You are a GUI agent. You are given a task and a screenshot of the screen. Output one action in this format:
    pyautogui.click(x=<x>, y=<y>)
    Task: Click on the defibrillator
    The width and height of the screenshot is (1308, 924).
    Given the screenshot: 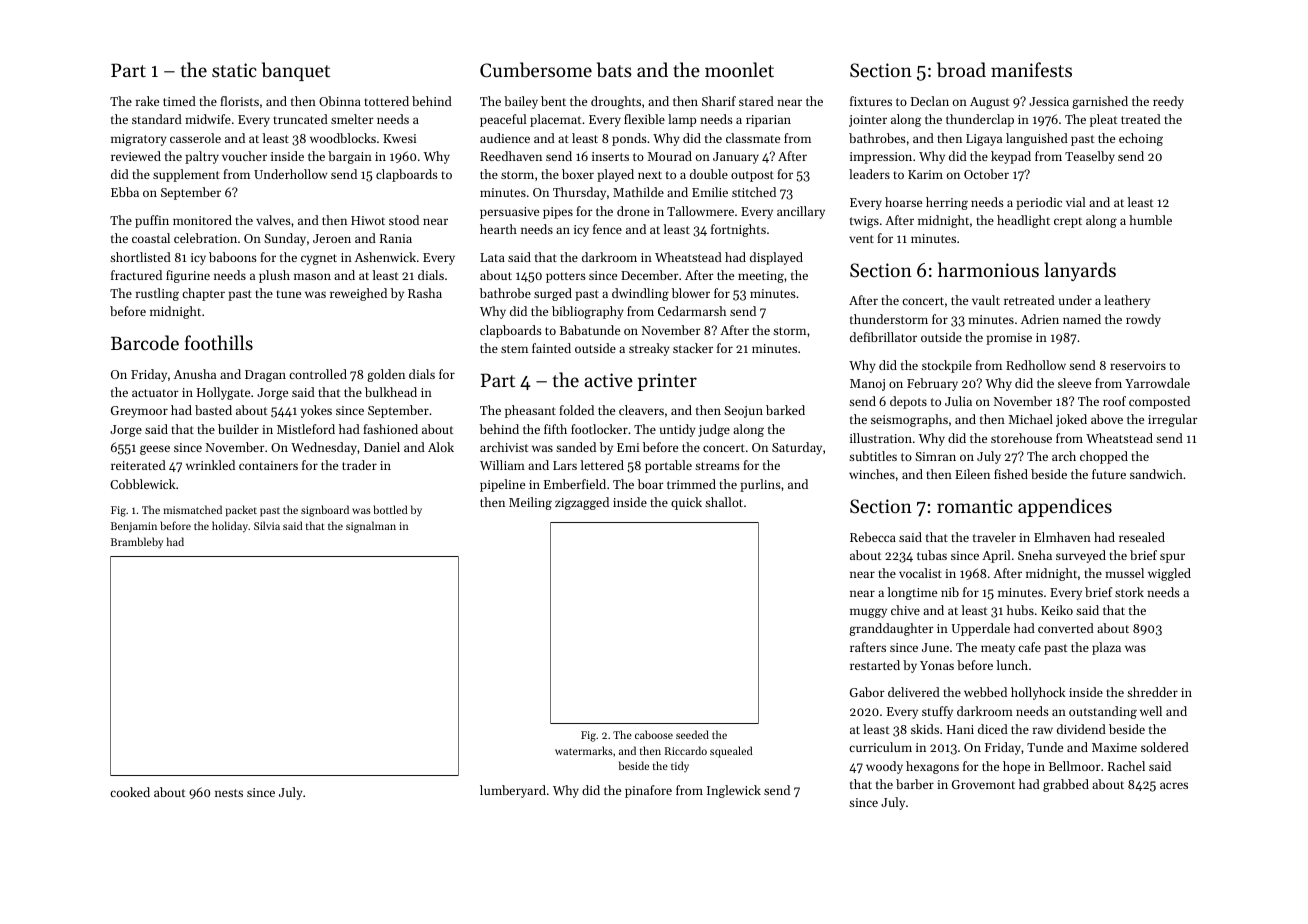 What is the action you would take?
    pyautogui.click(x=883, y=337)
